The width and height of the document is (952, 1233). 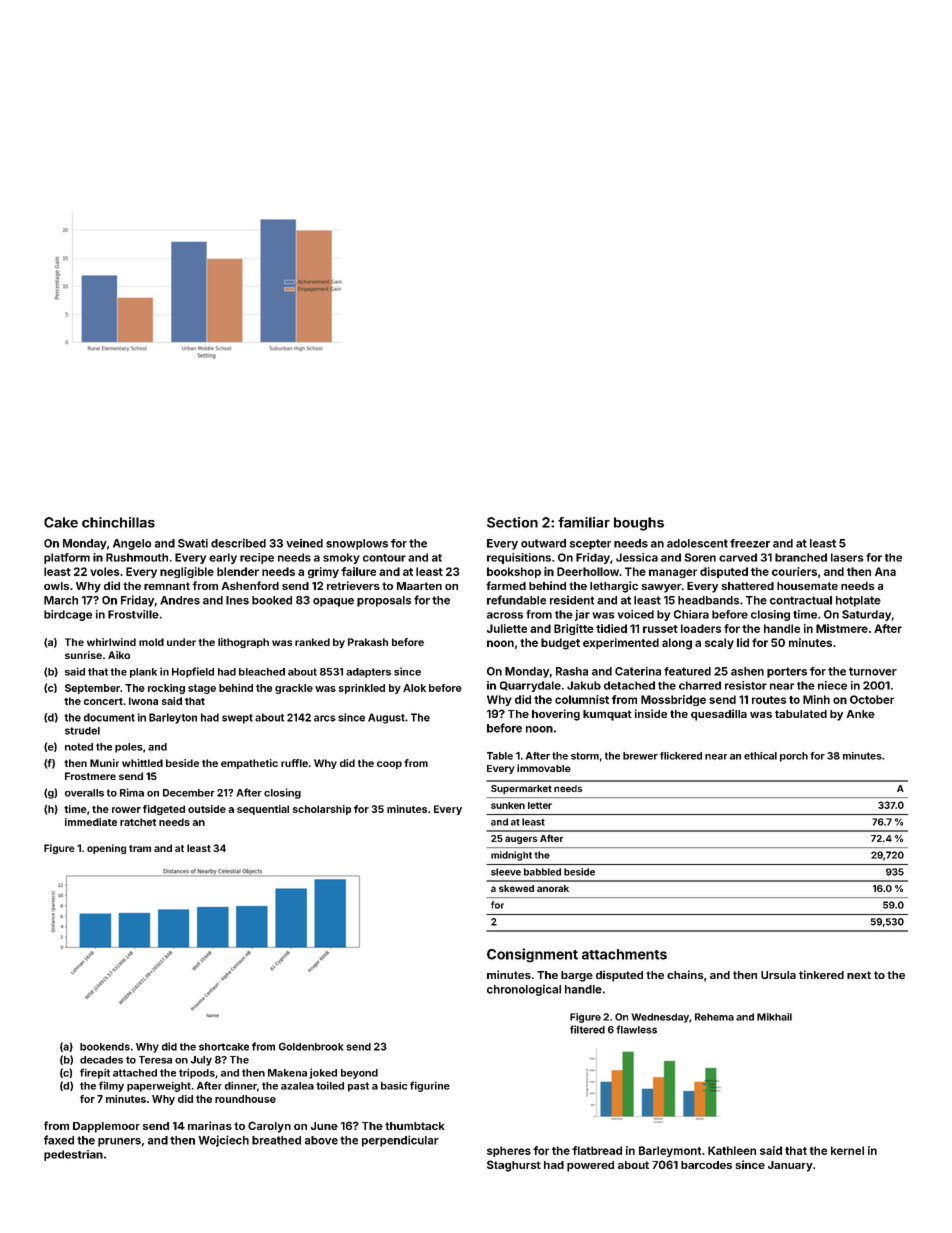 What do you see at coordinates (524, 990) in the document?
I see `chronological` at bounding box center [524, 990].
